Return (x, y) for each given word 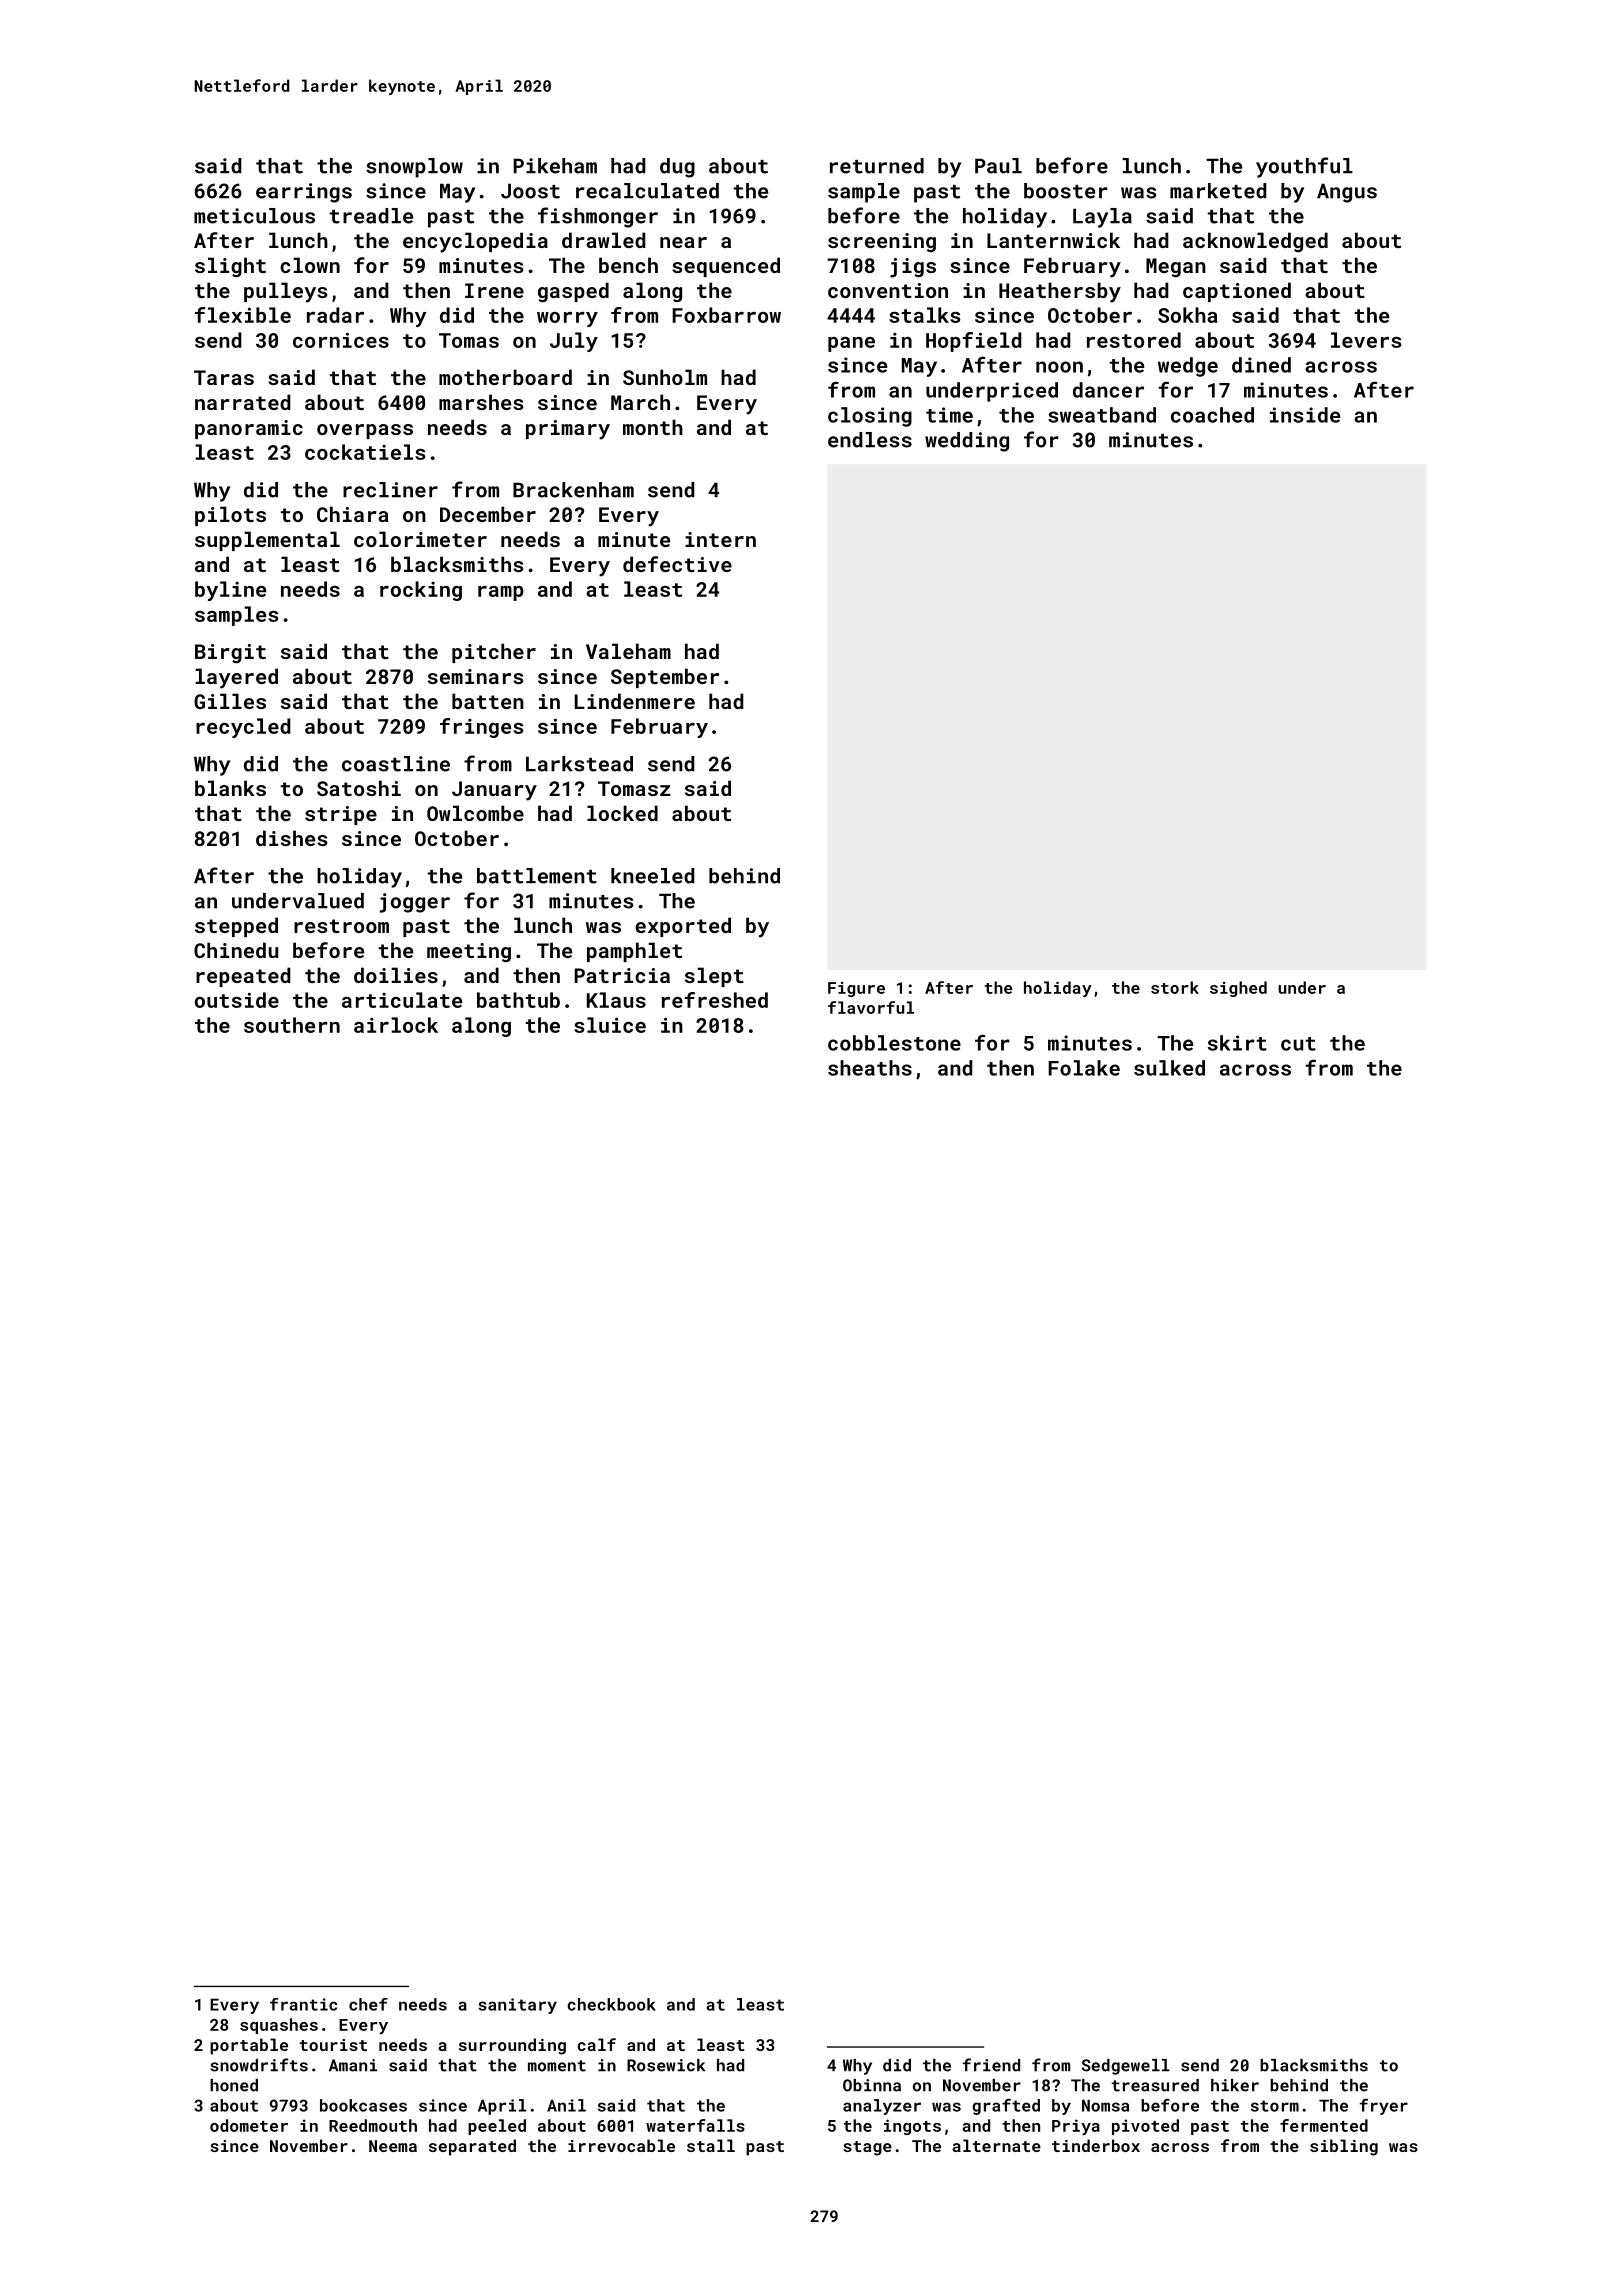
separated (472, 2147)
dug (677, 168)
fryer (1384, 2107)
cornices (341, 340)
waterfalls (695, 2125)
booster (1066, 191)
